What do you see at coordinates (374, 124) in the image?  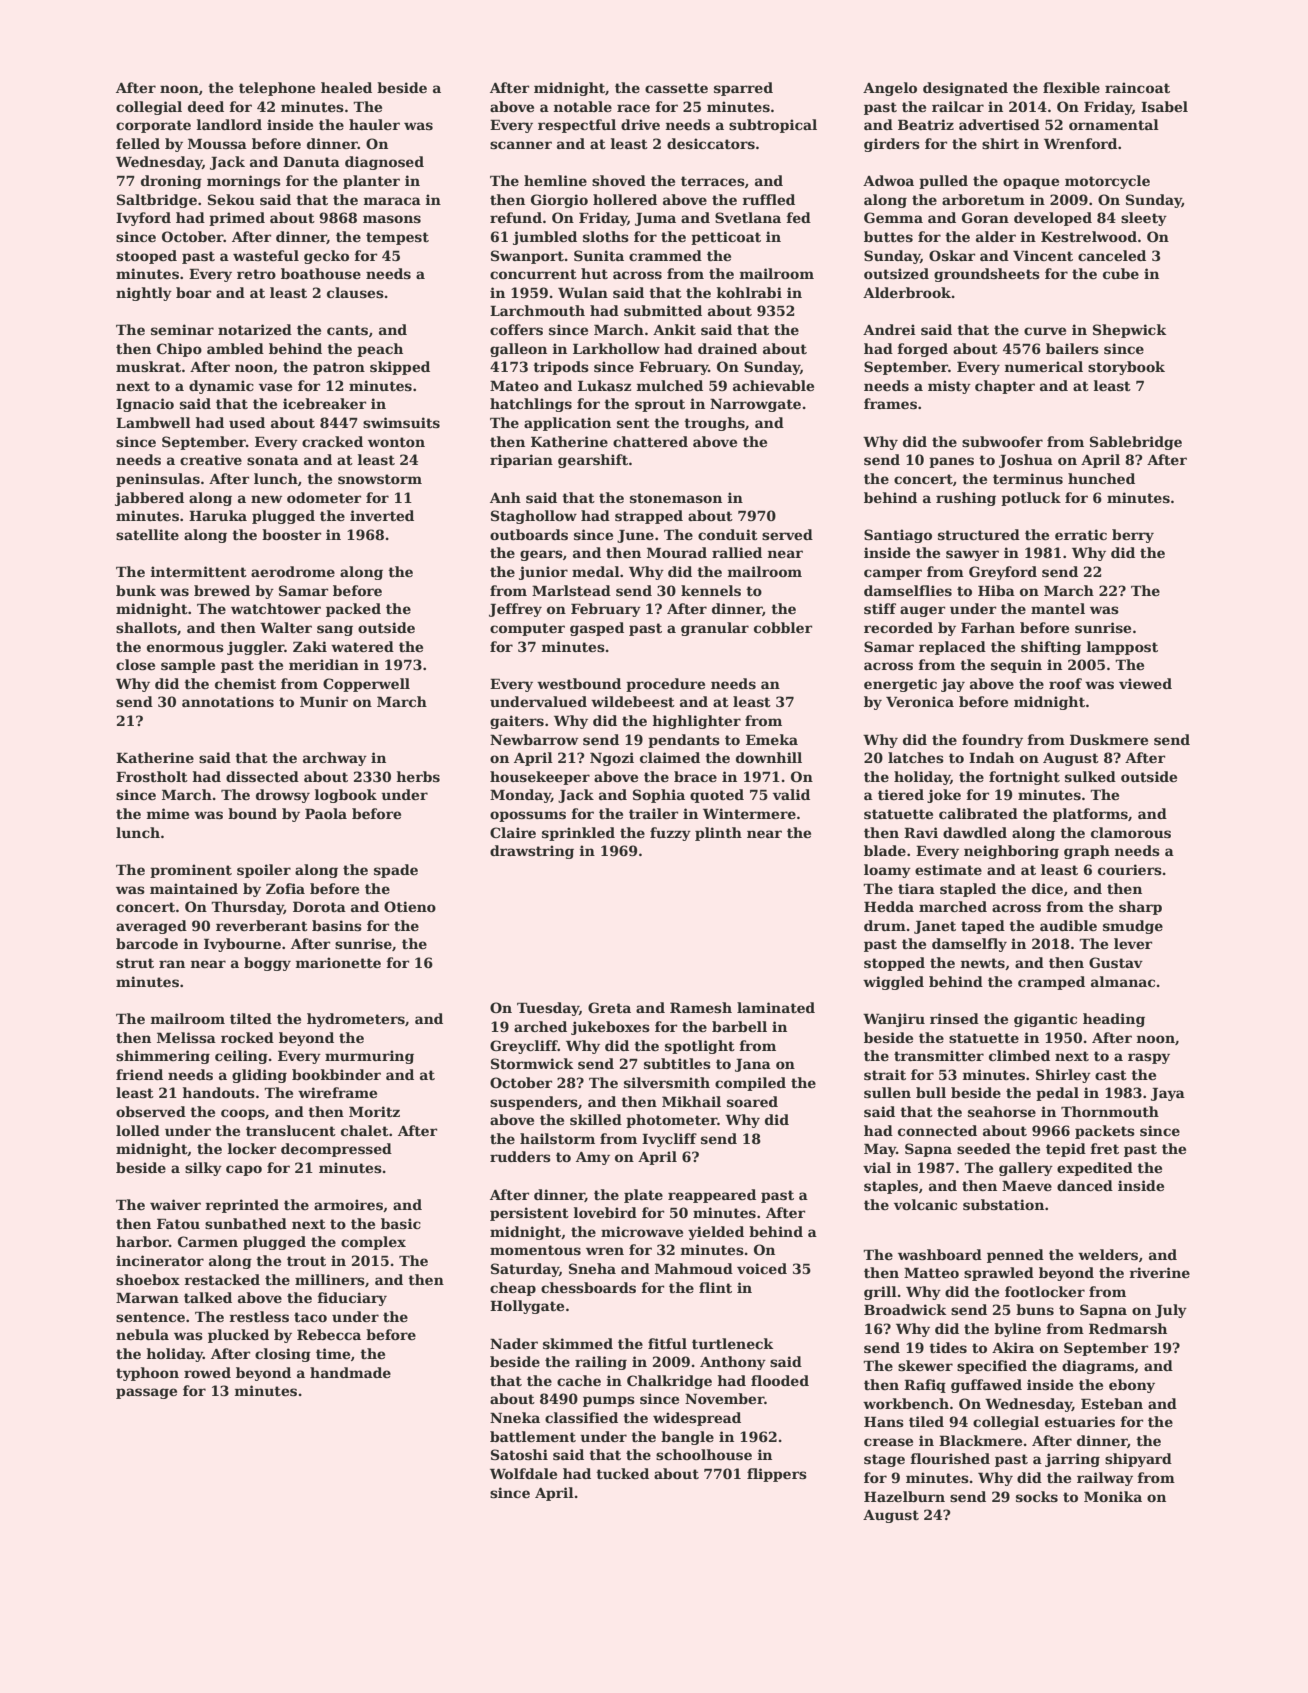 I see `hauler` at bounding box center [374, 124].
